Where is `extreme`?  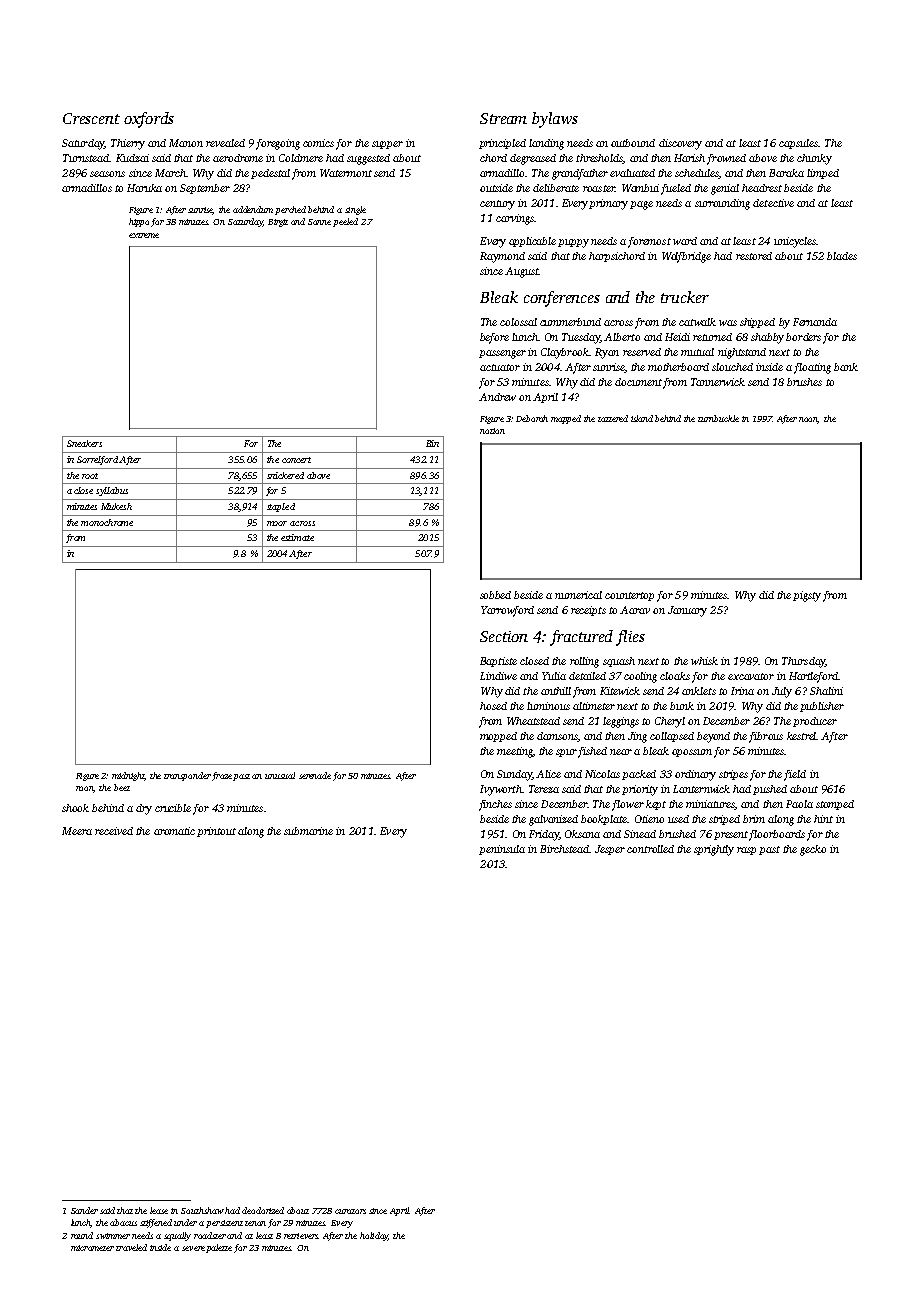 extreme is located at coordinates (144, 235).
